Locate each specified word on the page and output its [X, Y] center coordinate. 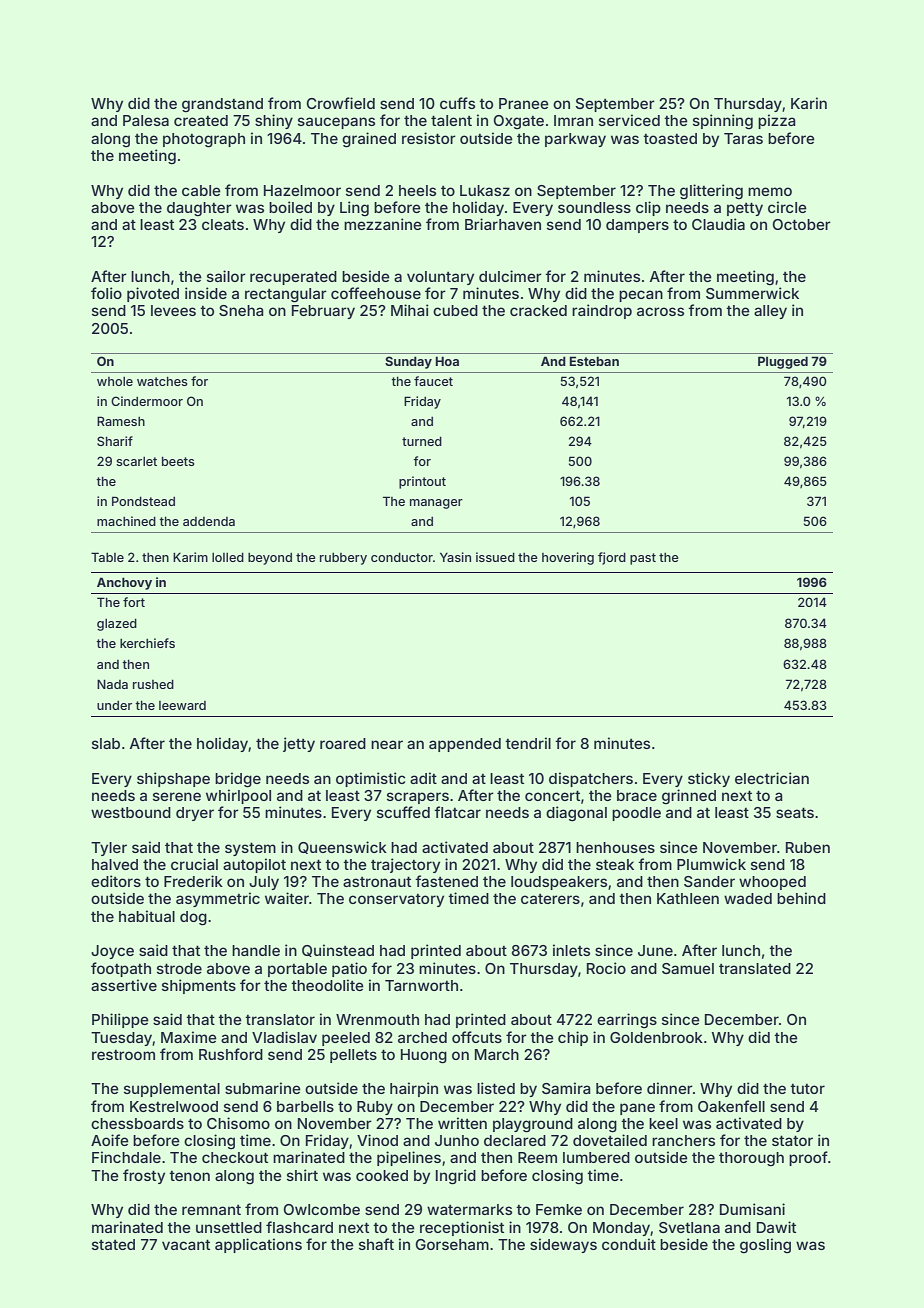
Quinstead [338, 950]
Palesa [146, 120]
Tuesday [121, 1039]
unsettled [229, 1227]
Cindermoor [147, 401]
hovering [568, 558]
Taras [743, 138]
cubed [455, 310]
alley [770, 312]
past [643, 559]
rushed [153, 684]
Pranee [524, 103]
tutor [807, 1089]
